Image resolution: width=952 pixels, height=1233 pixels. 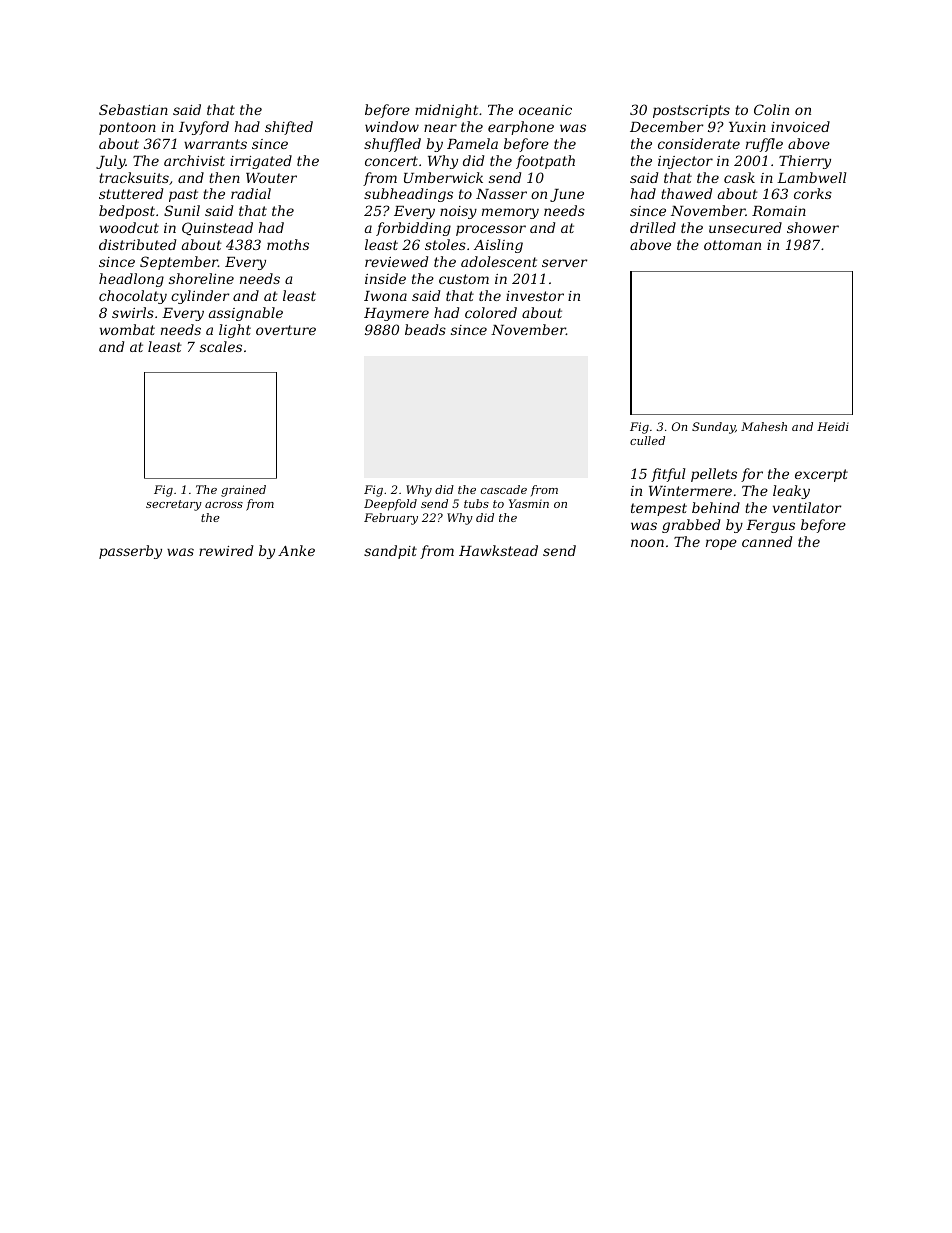 What do you see at coordinates (699, 143) in the screenshot?
I see `considerate` at bounding box center [699, 143].
